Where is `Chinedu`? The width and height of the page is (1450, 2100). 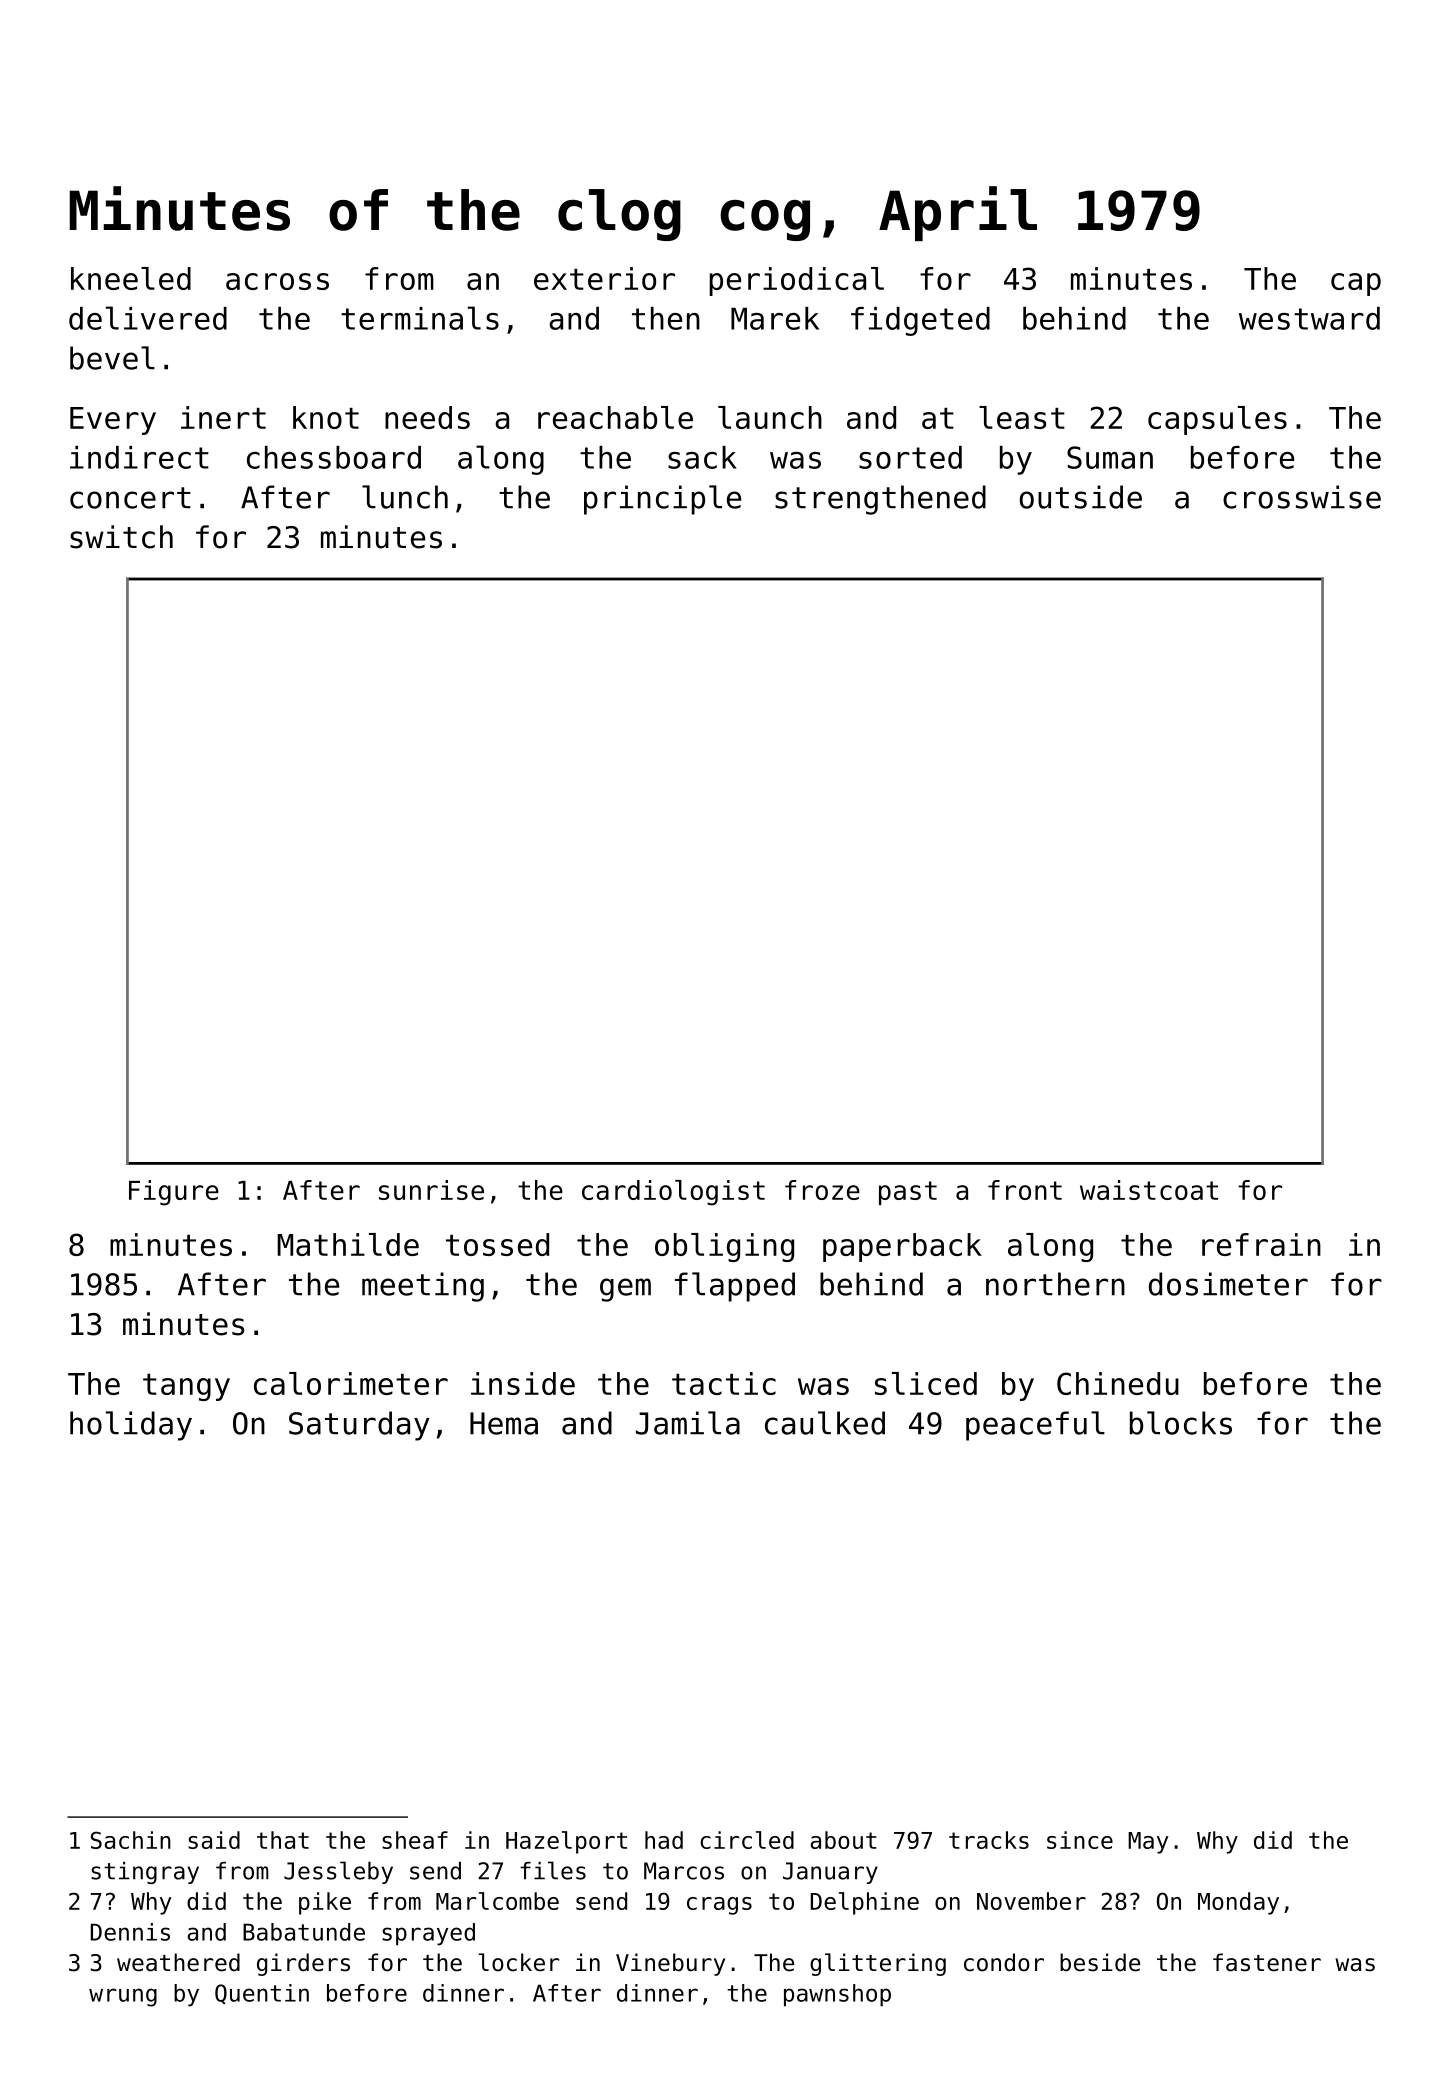 Chinedu is located at coordinates (1118, 1383).
